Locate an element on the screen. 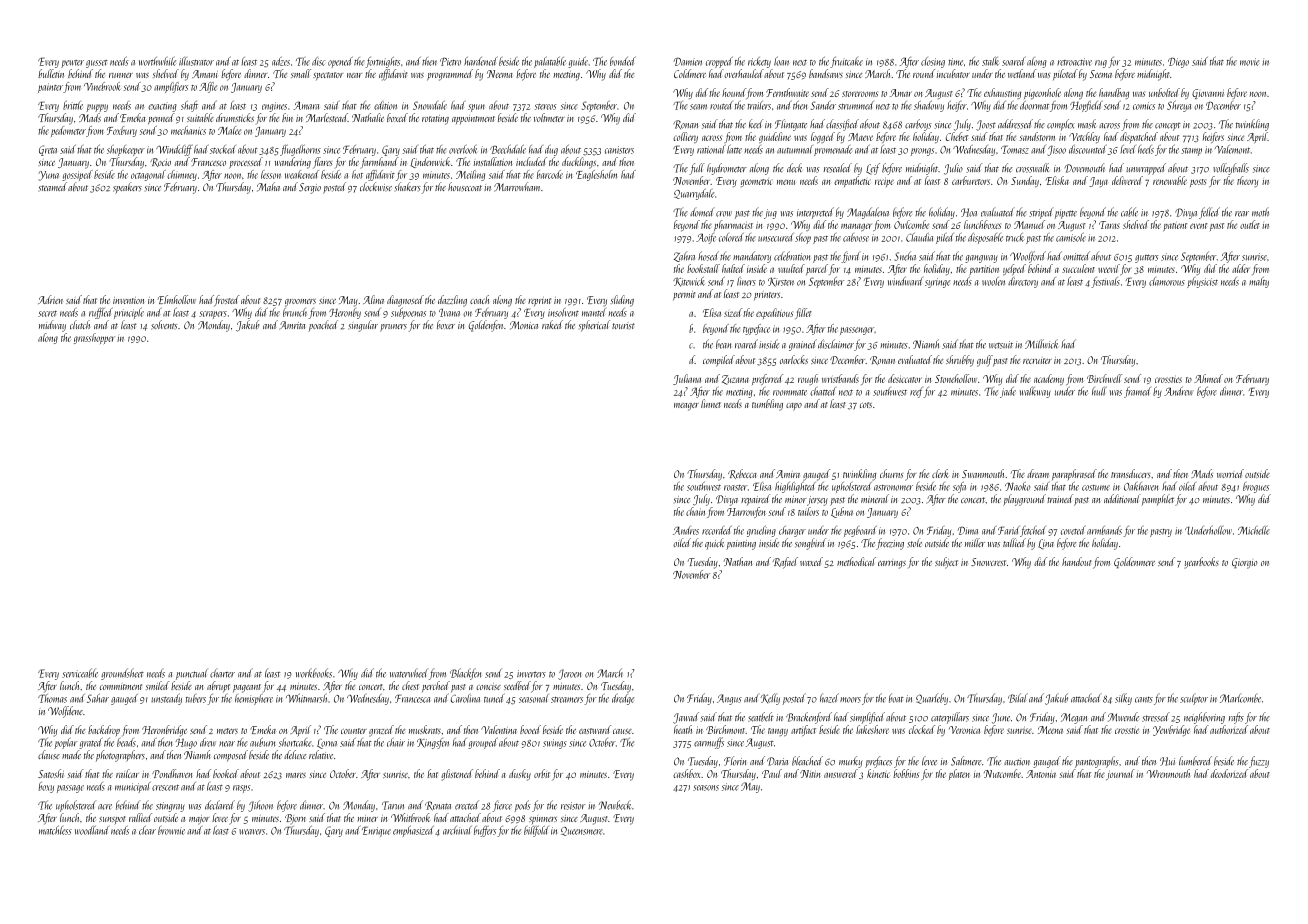  Kirsten is located at coordinates (781, 282).
